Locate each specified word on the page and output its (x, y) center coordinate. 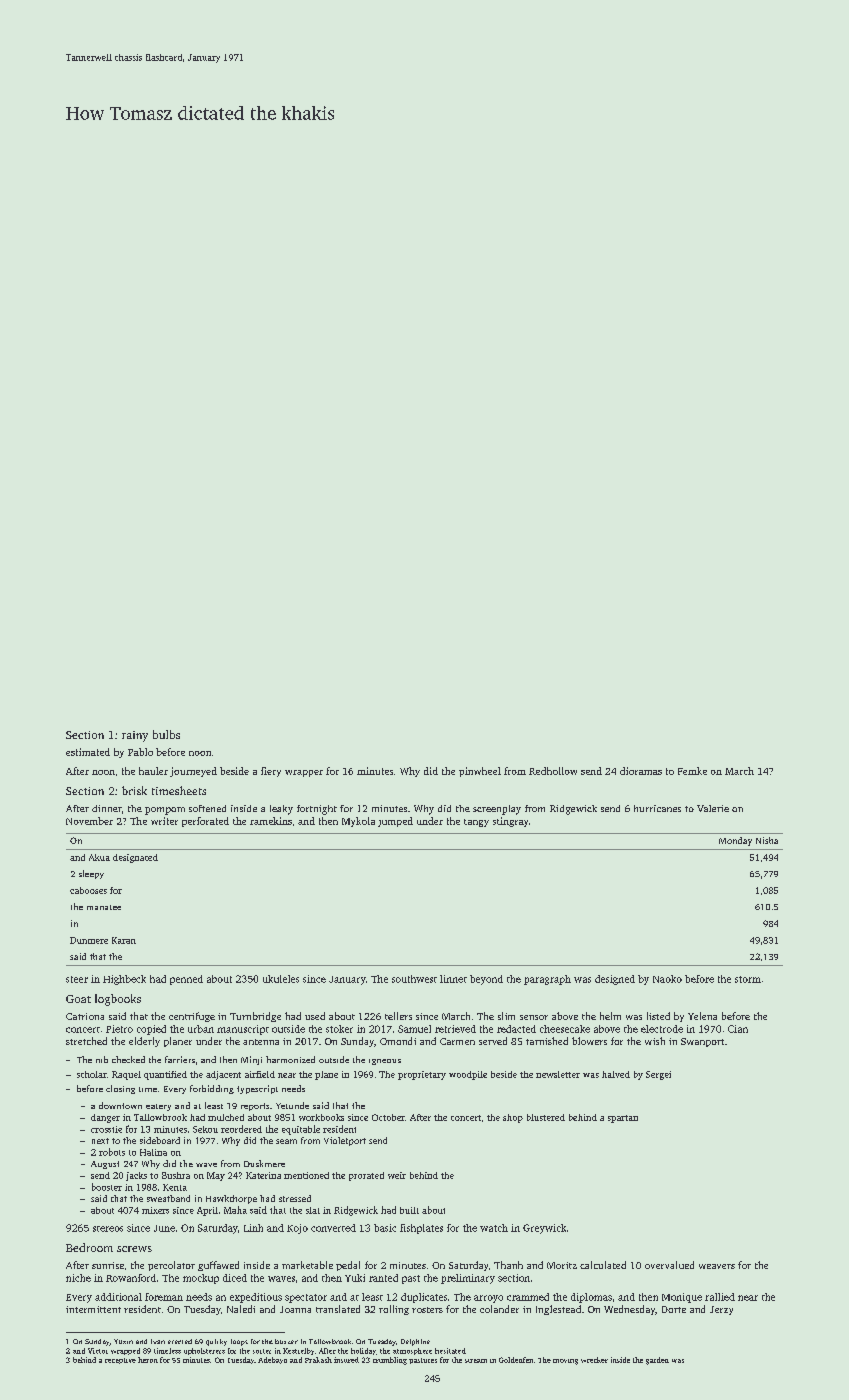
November (89, 821)
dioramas (641, 771)
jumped (395, 822)
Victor (98, 1351)
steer (77, 979)
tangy (476, 823)
